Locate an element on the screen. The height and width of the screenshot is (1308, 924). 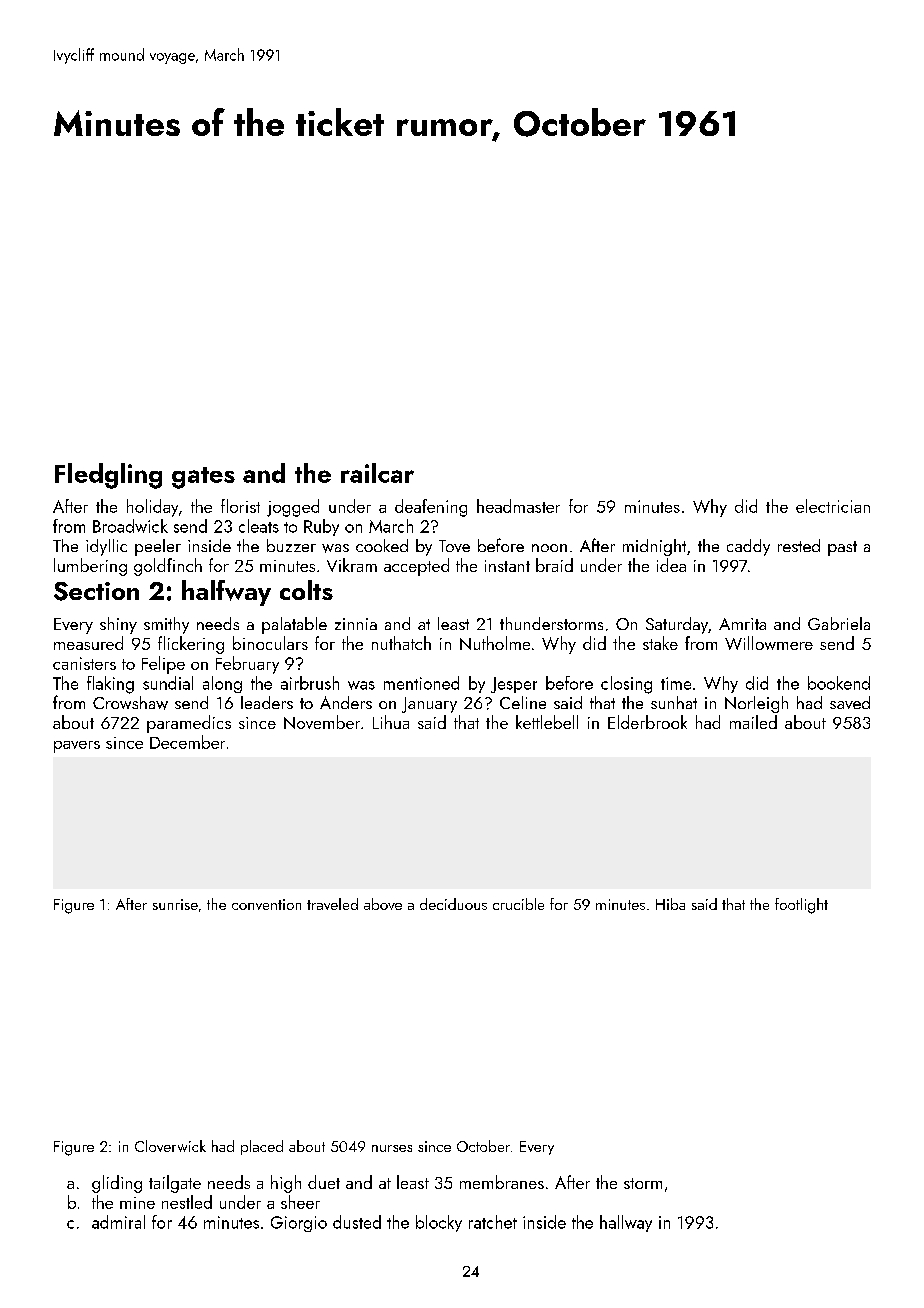
Fledgling is located at coordinates (108, 476).
